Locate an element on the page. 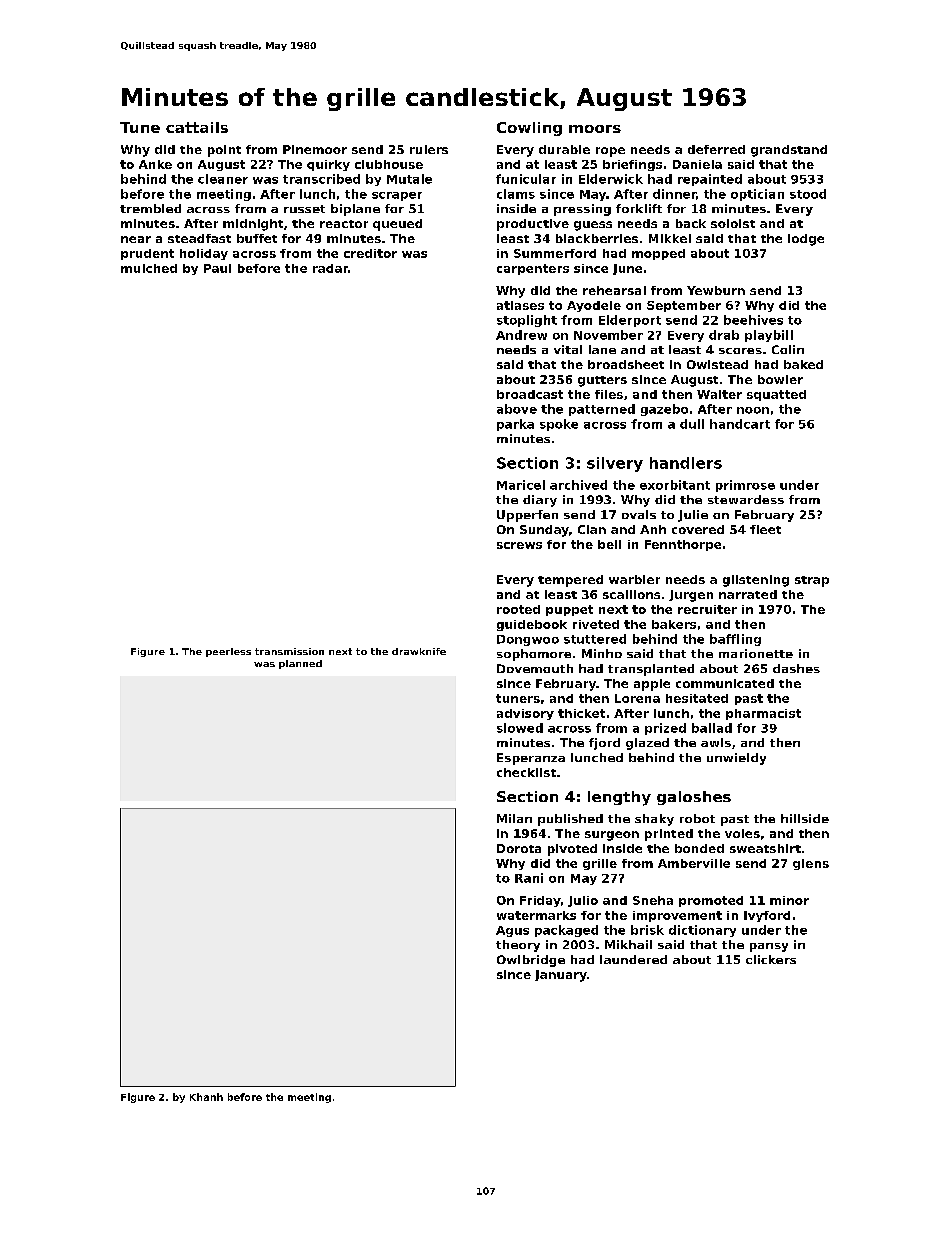 This image has height=1233, width=952. planned is located at coordinates (300, 664).
